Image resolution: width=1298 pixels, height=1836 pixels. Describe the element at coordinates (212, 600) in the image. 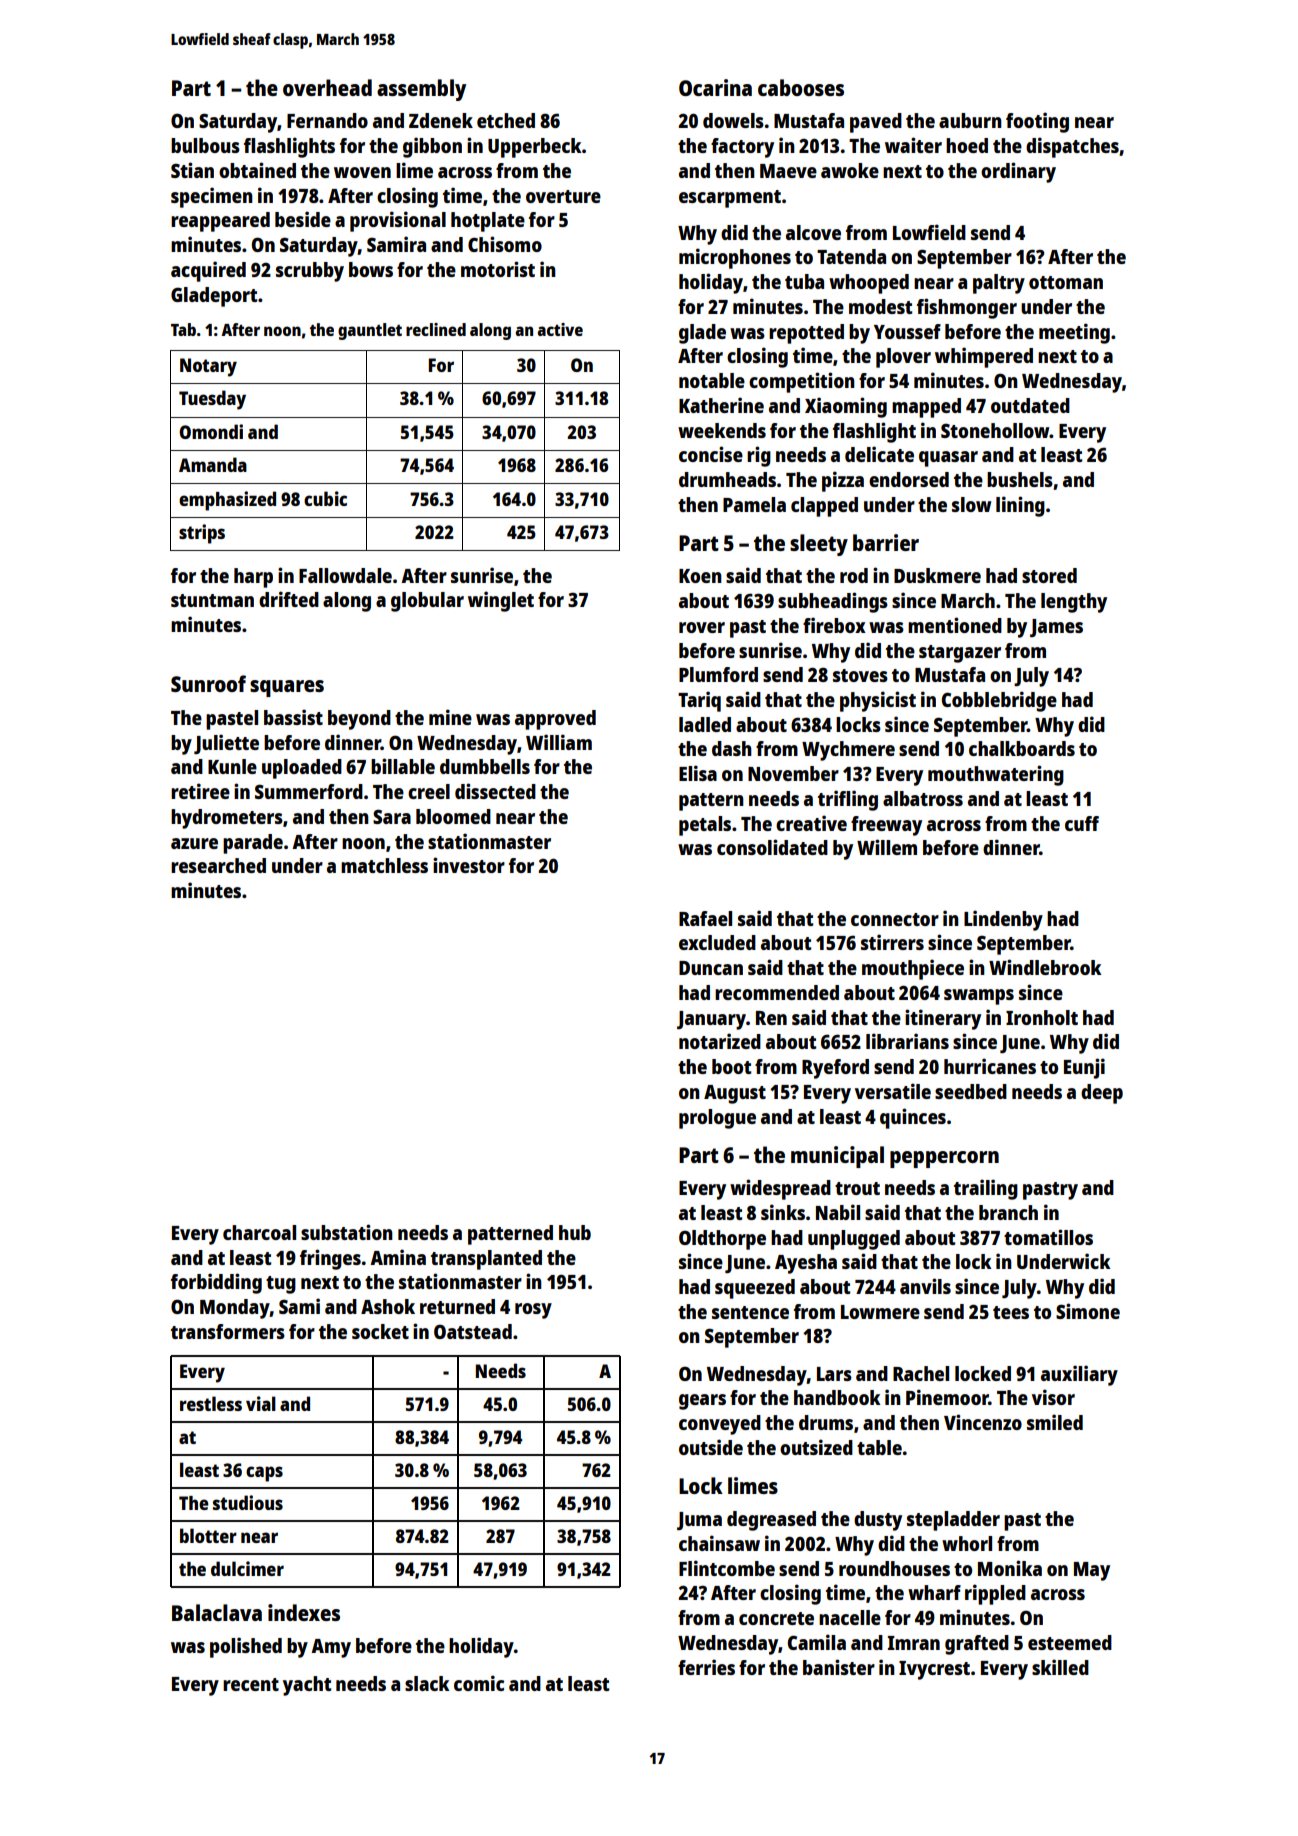

I see `stuntman` at that location.
